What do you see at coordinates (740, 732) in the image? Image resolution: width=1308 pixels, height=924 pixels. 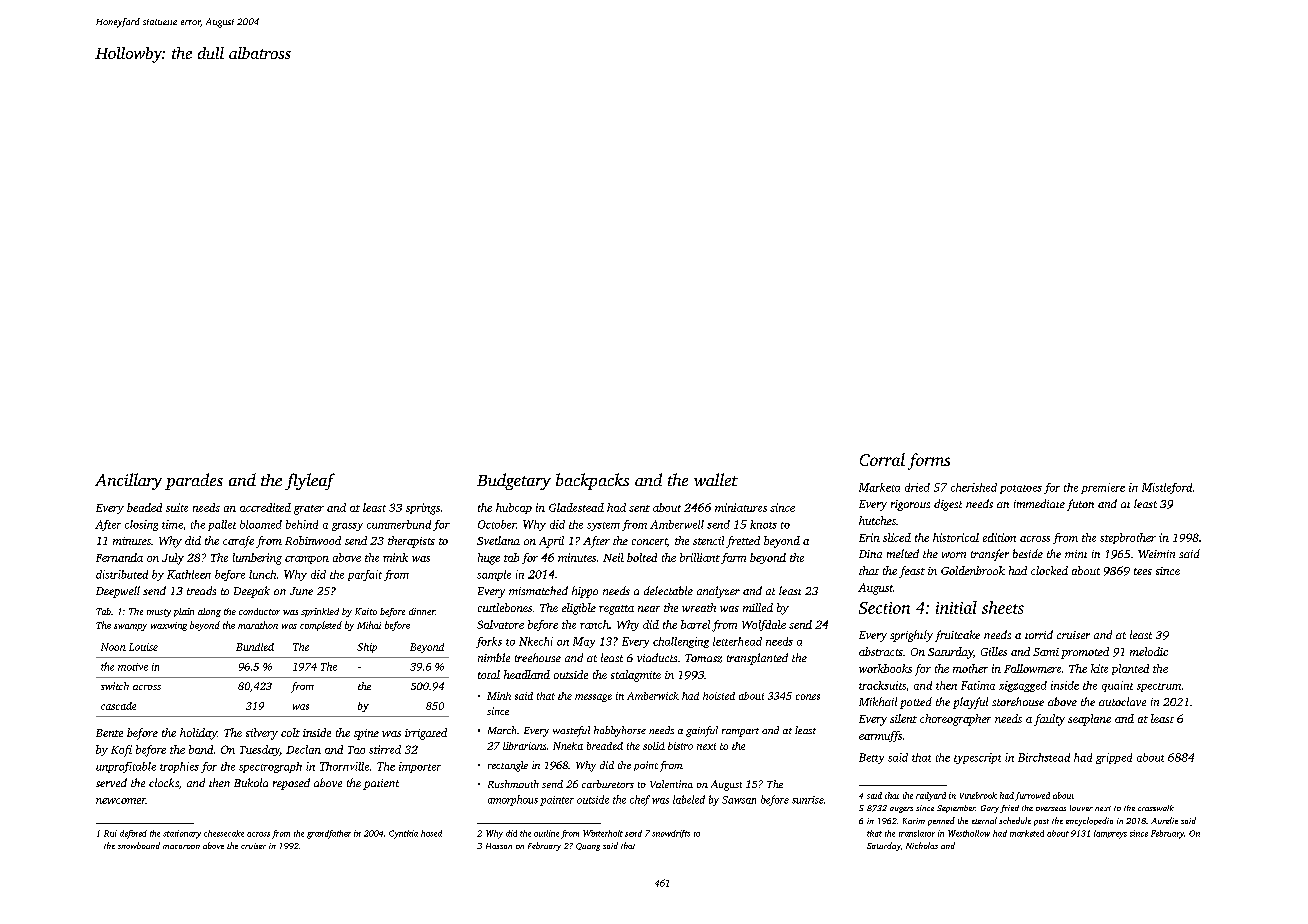 I see `rampart` at bounding box center [740, 732].
